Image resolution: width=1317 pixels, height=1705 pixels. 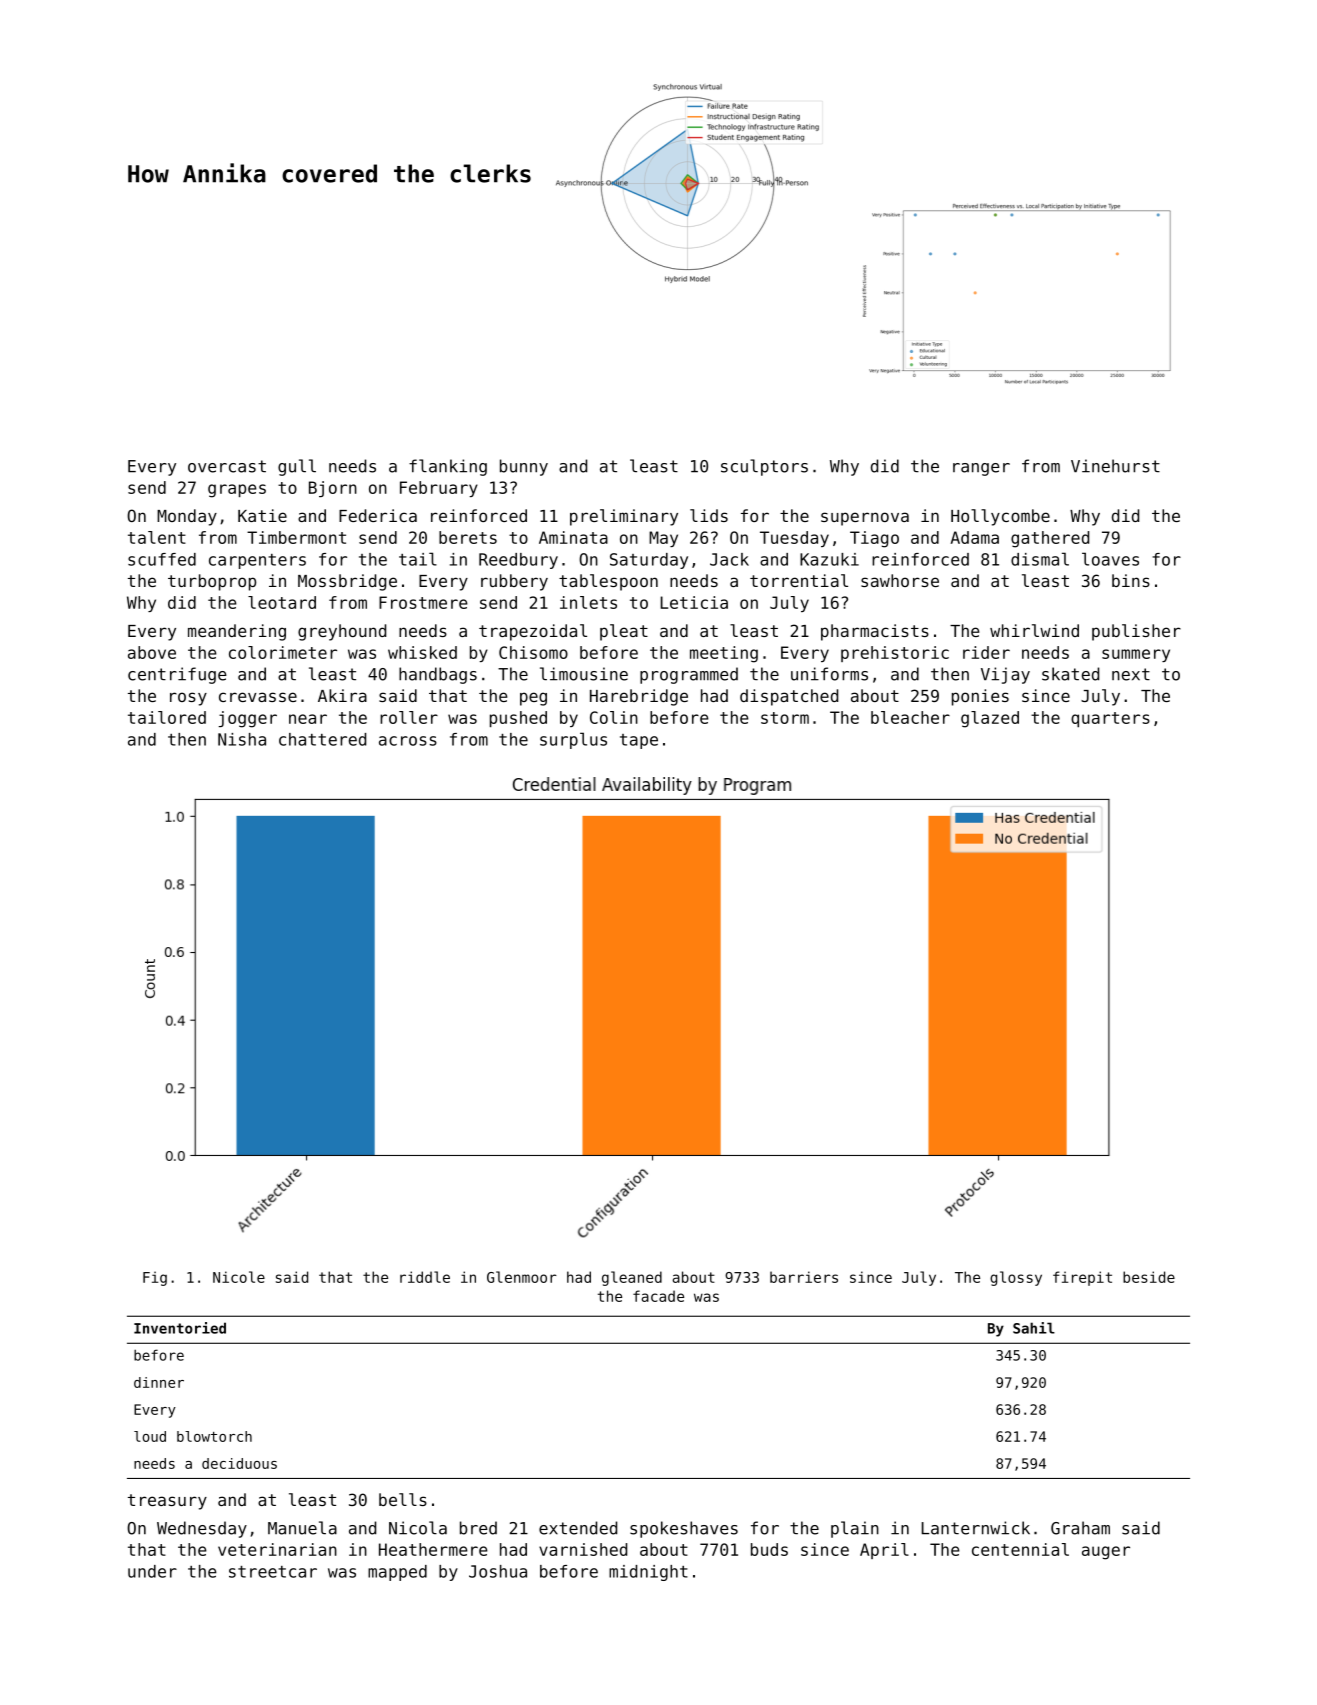 I want to click on scuffed, so click(x=162, y=559).
